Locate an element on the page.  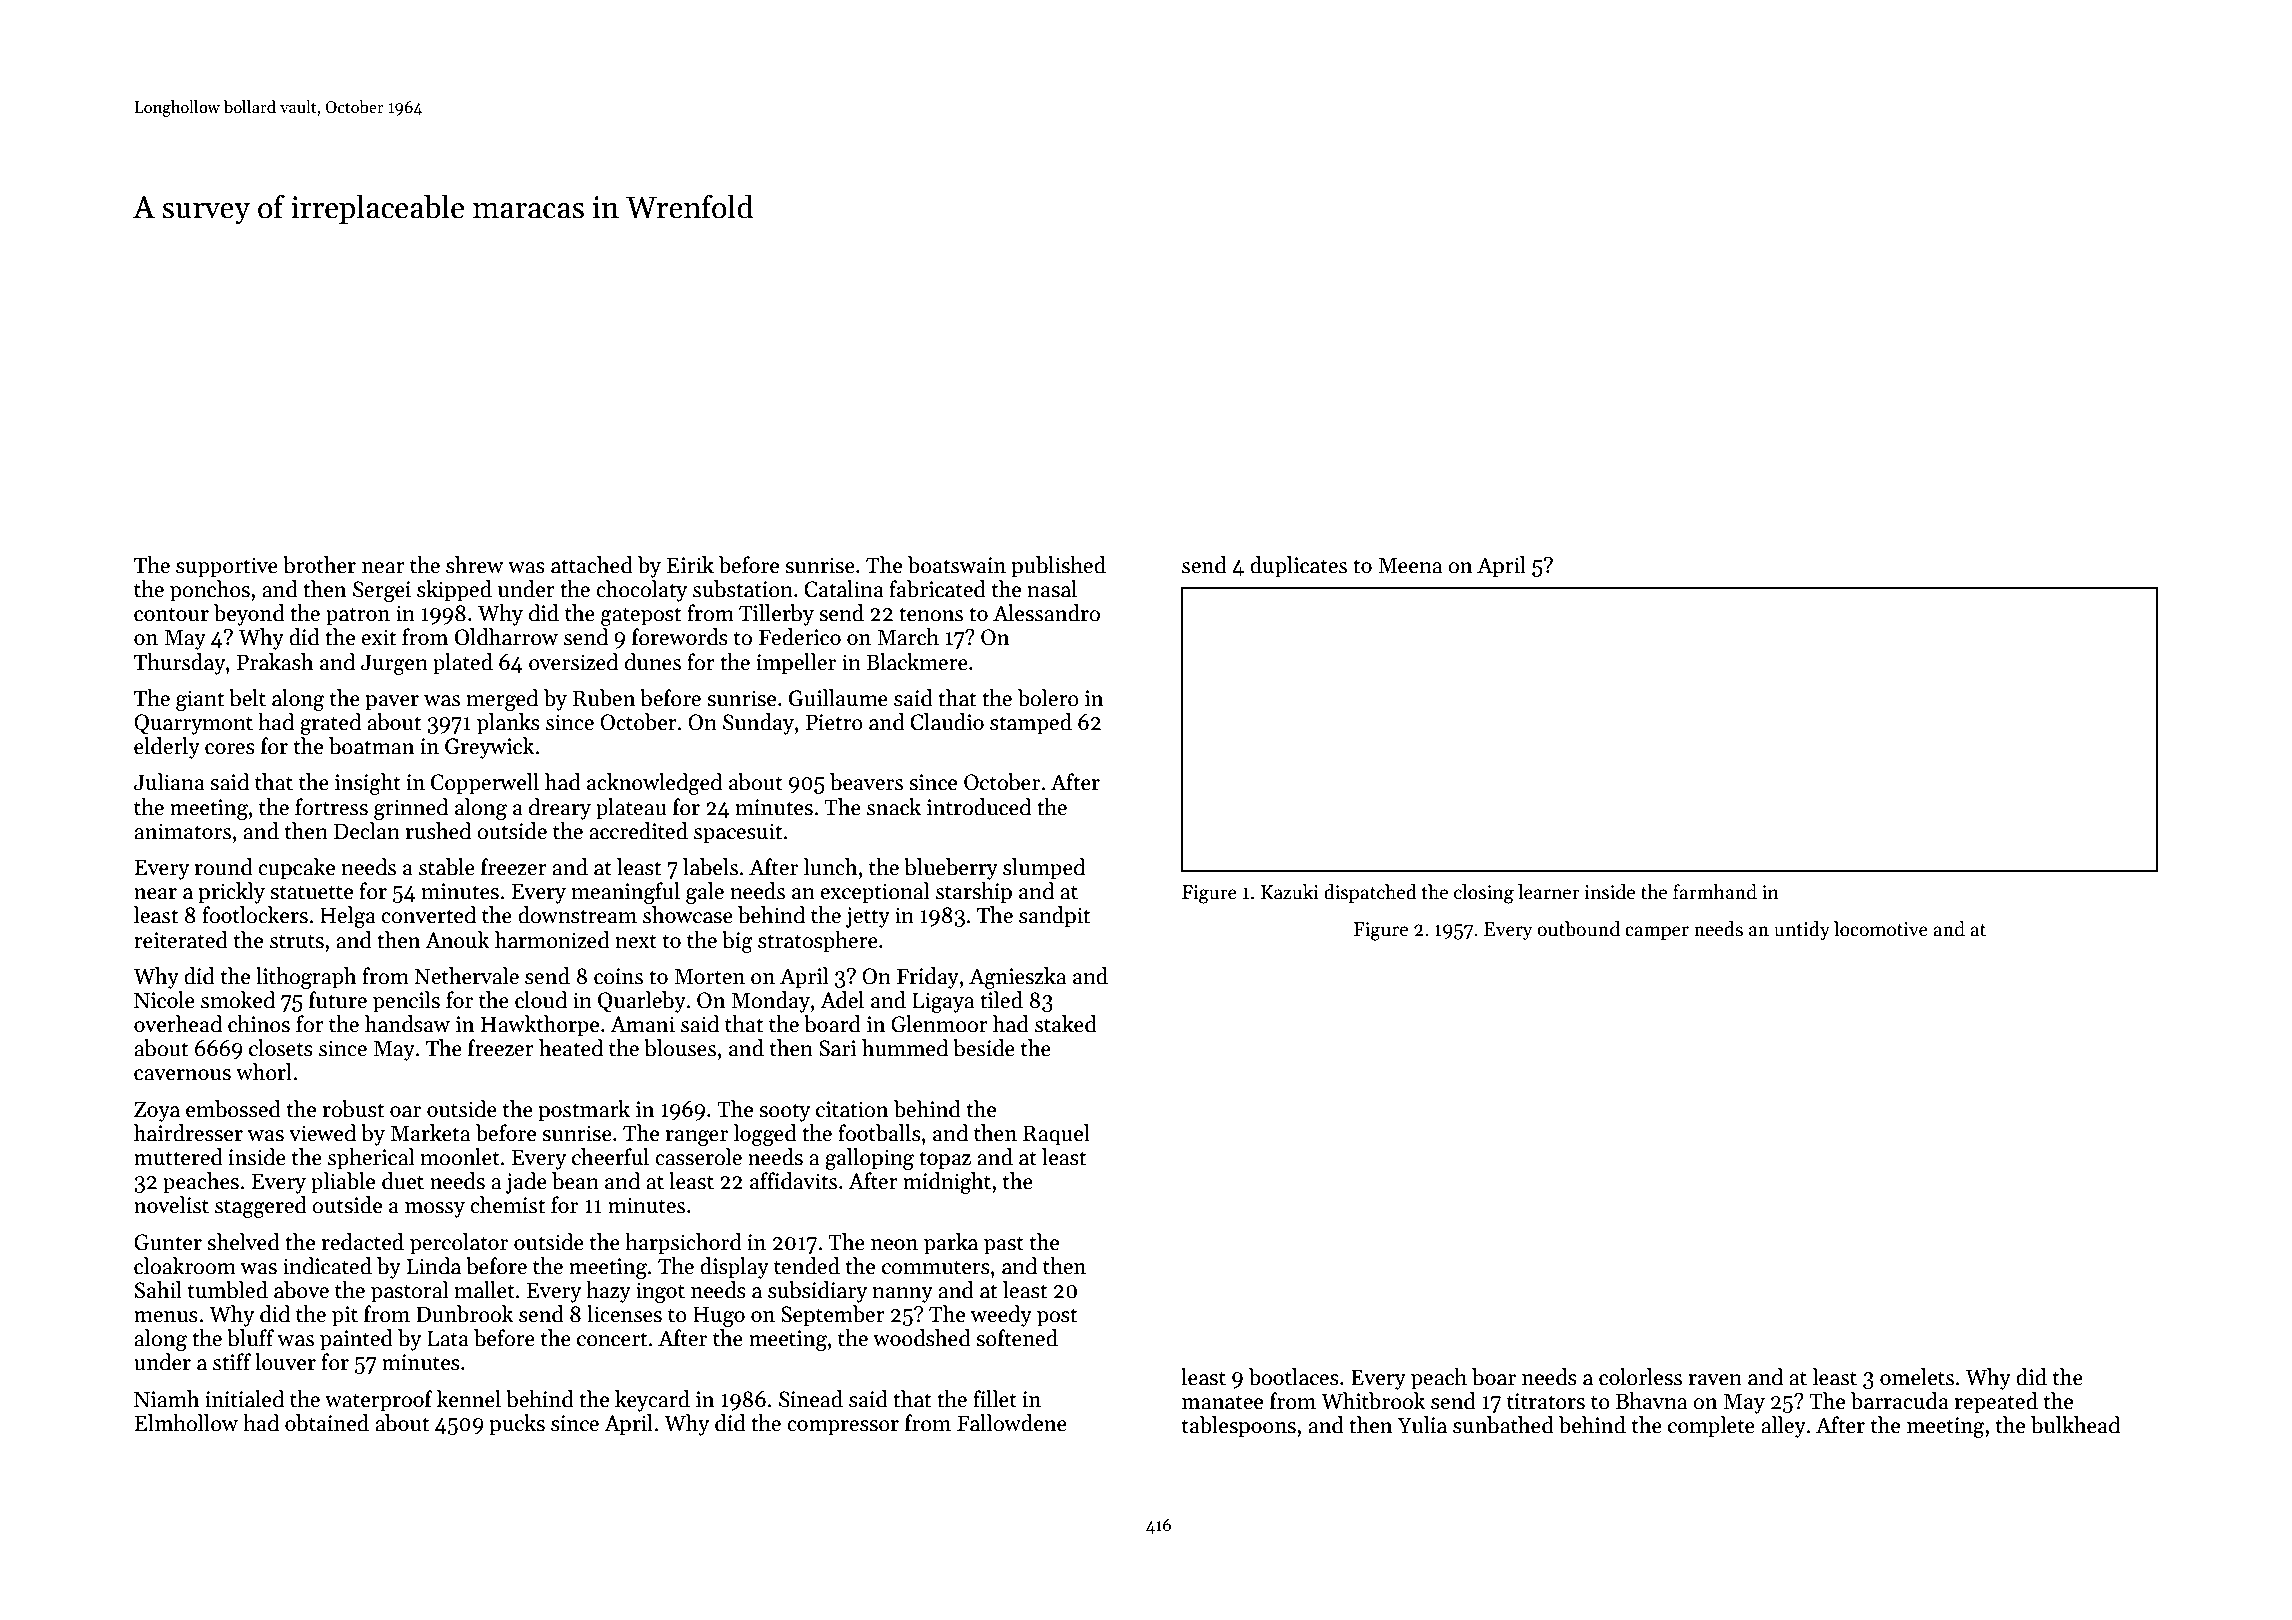
mallet is located at coordinates (484, 1290).
